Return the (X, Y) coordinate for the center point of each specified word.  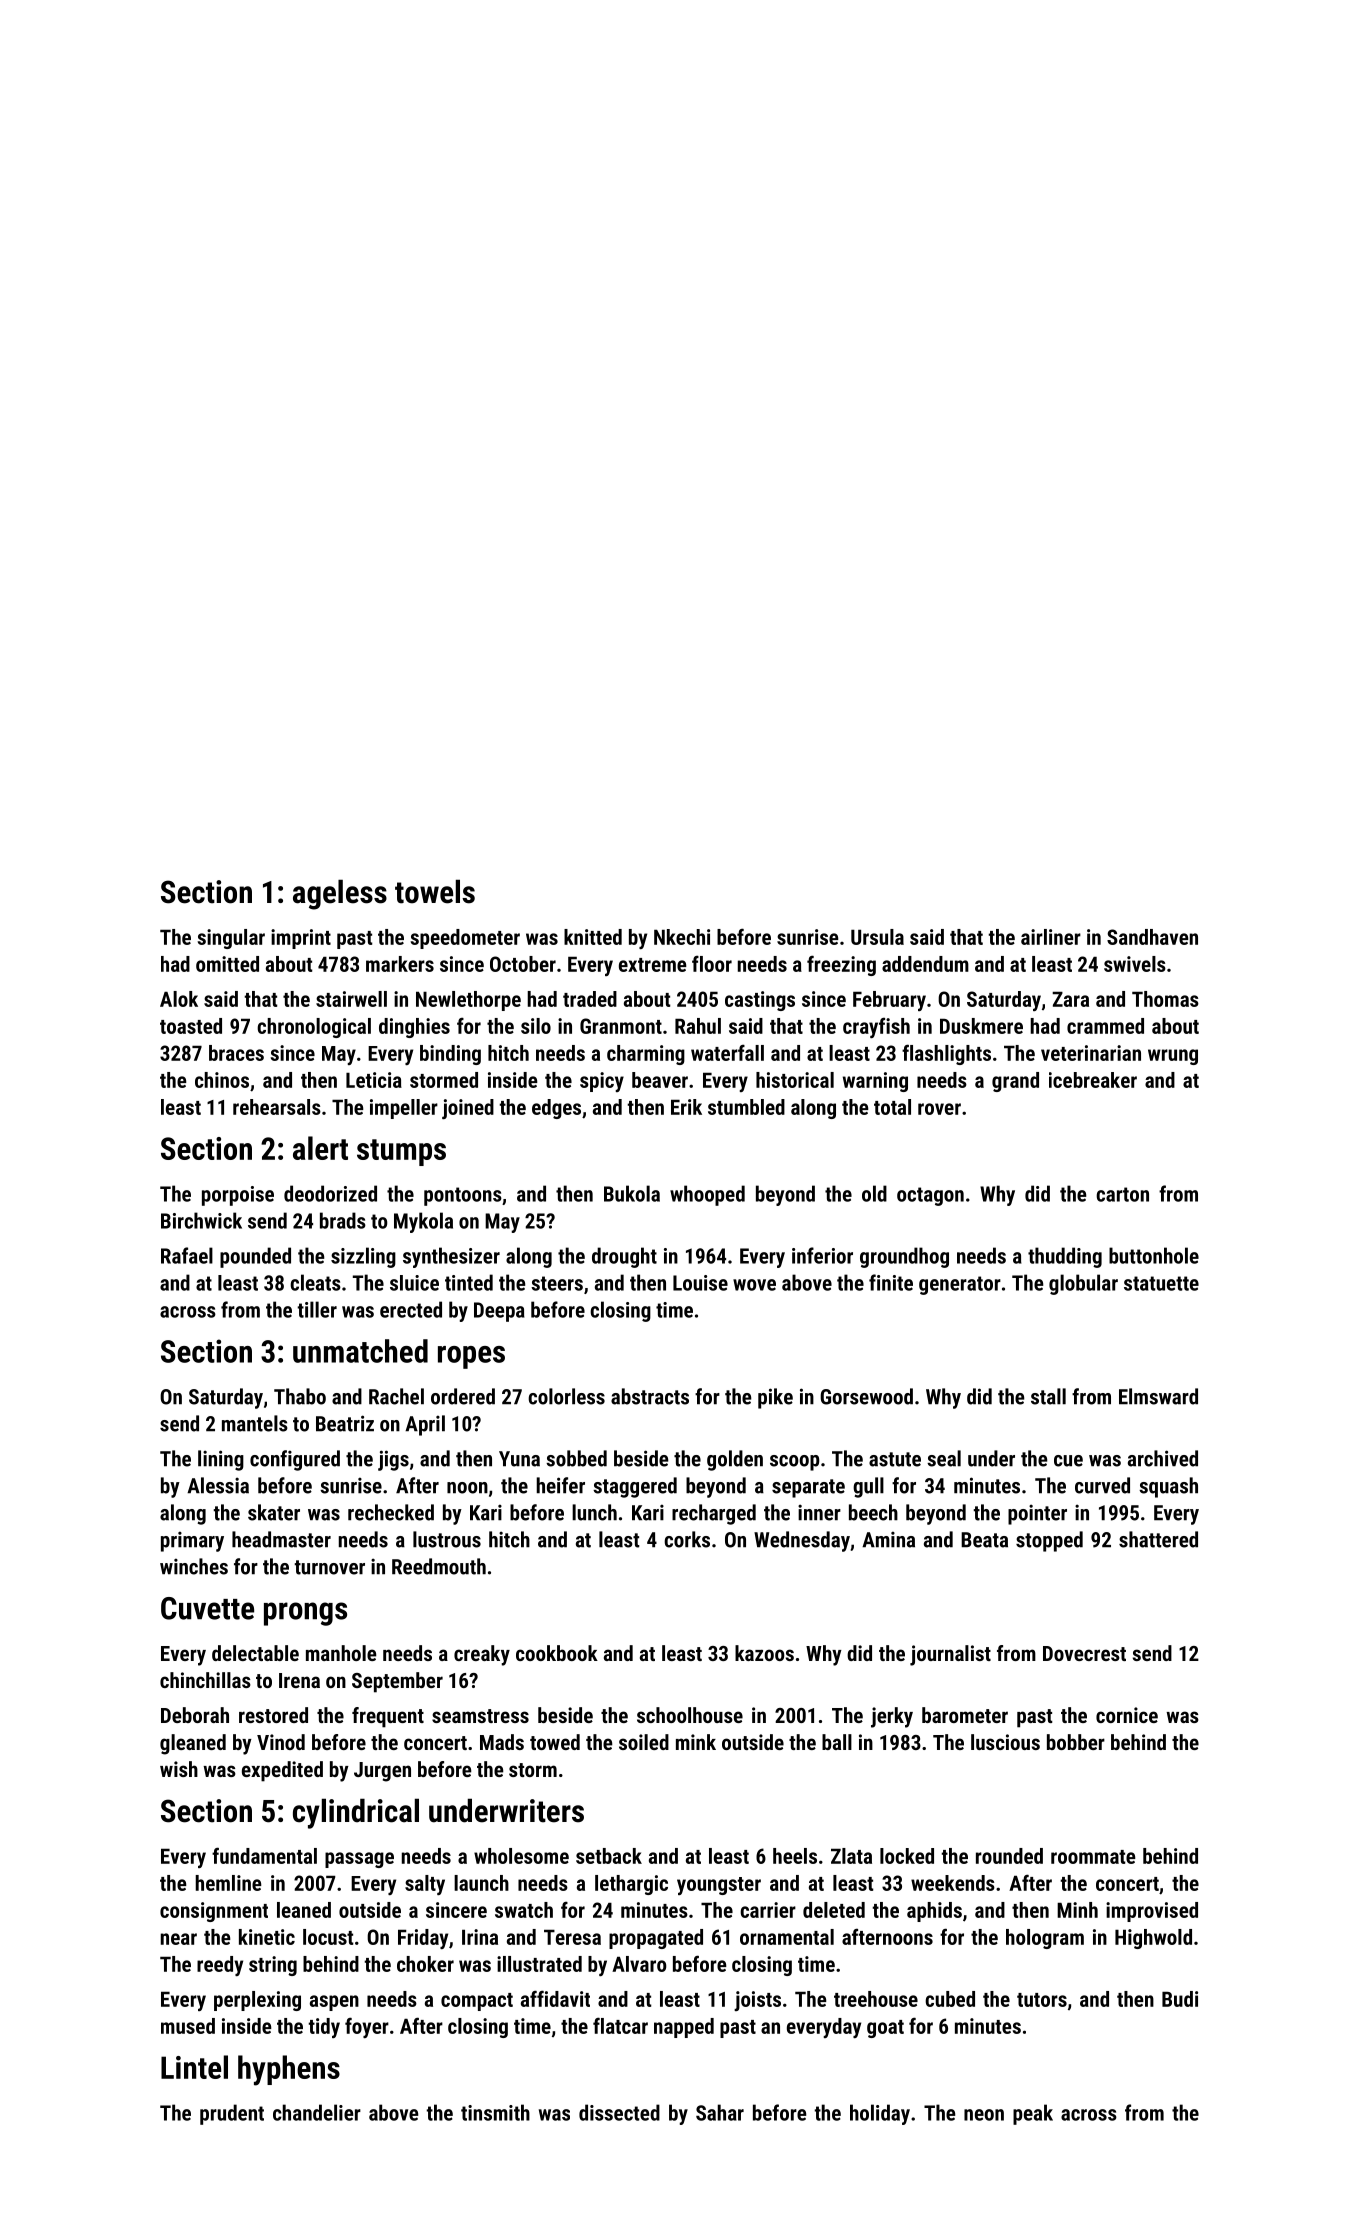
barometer (965, 1715)
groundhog (904, 1257)
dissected (619, 2112)
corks (687, 1539)
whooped (707, 1195)
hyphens (289, 2070)
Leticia (374, 1080)
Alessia (218, 1485)
